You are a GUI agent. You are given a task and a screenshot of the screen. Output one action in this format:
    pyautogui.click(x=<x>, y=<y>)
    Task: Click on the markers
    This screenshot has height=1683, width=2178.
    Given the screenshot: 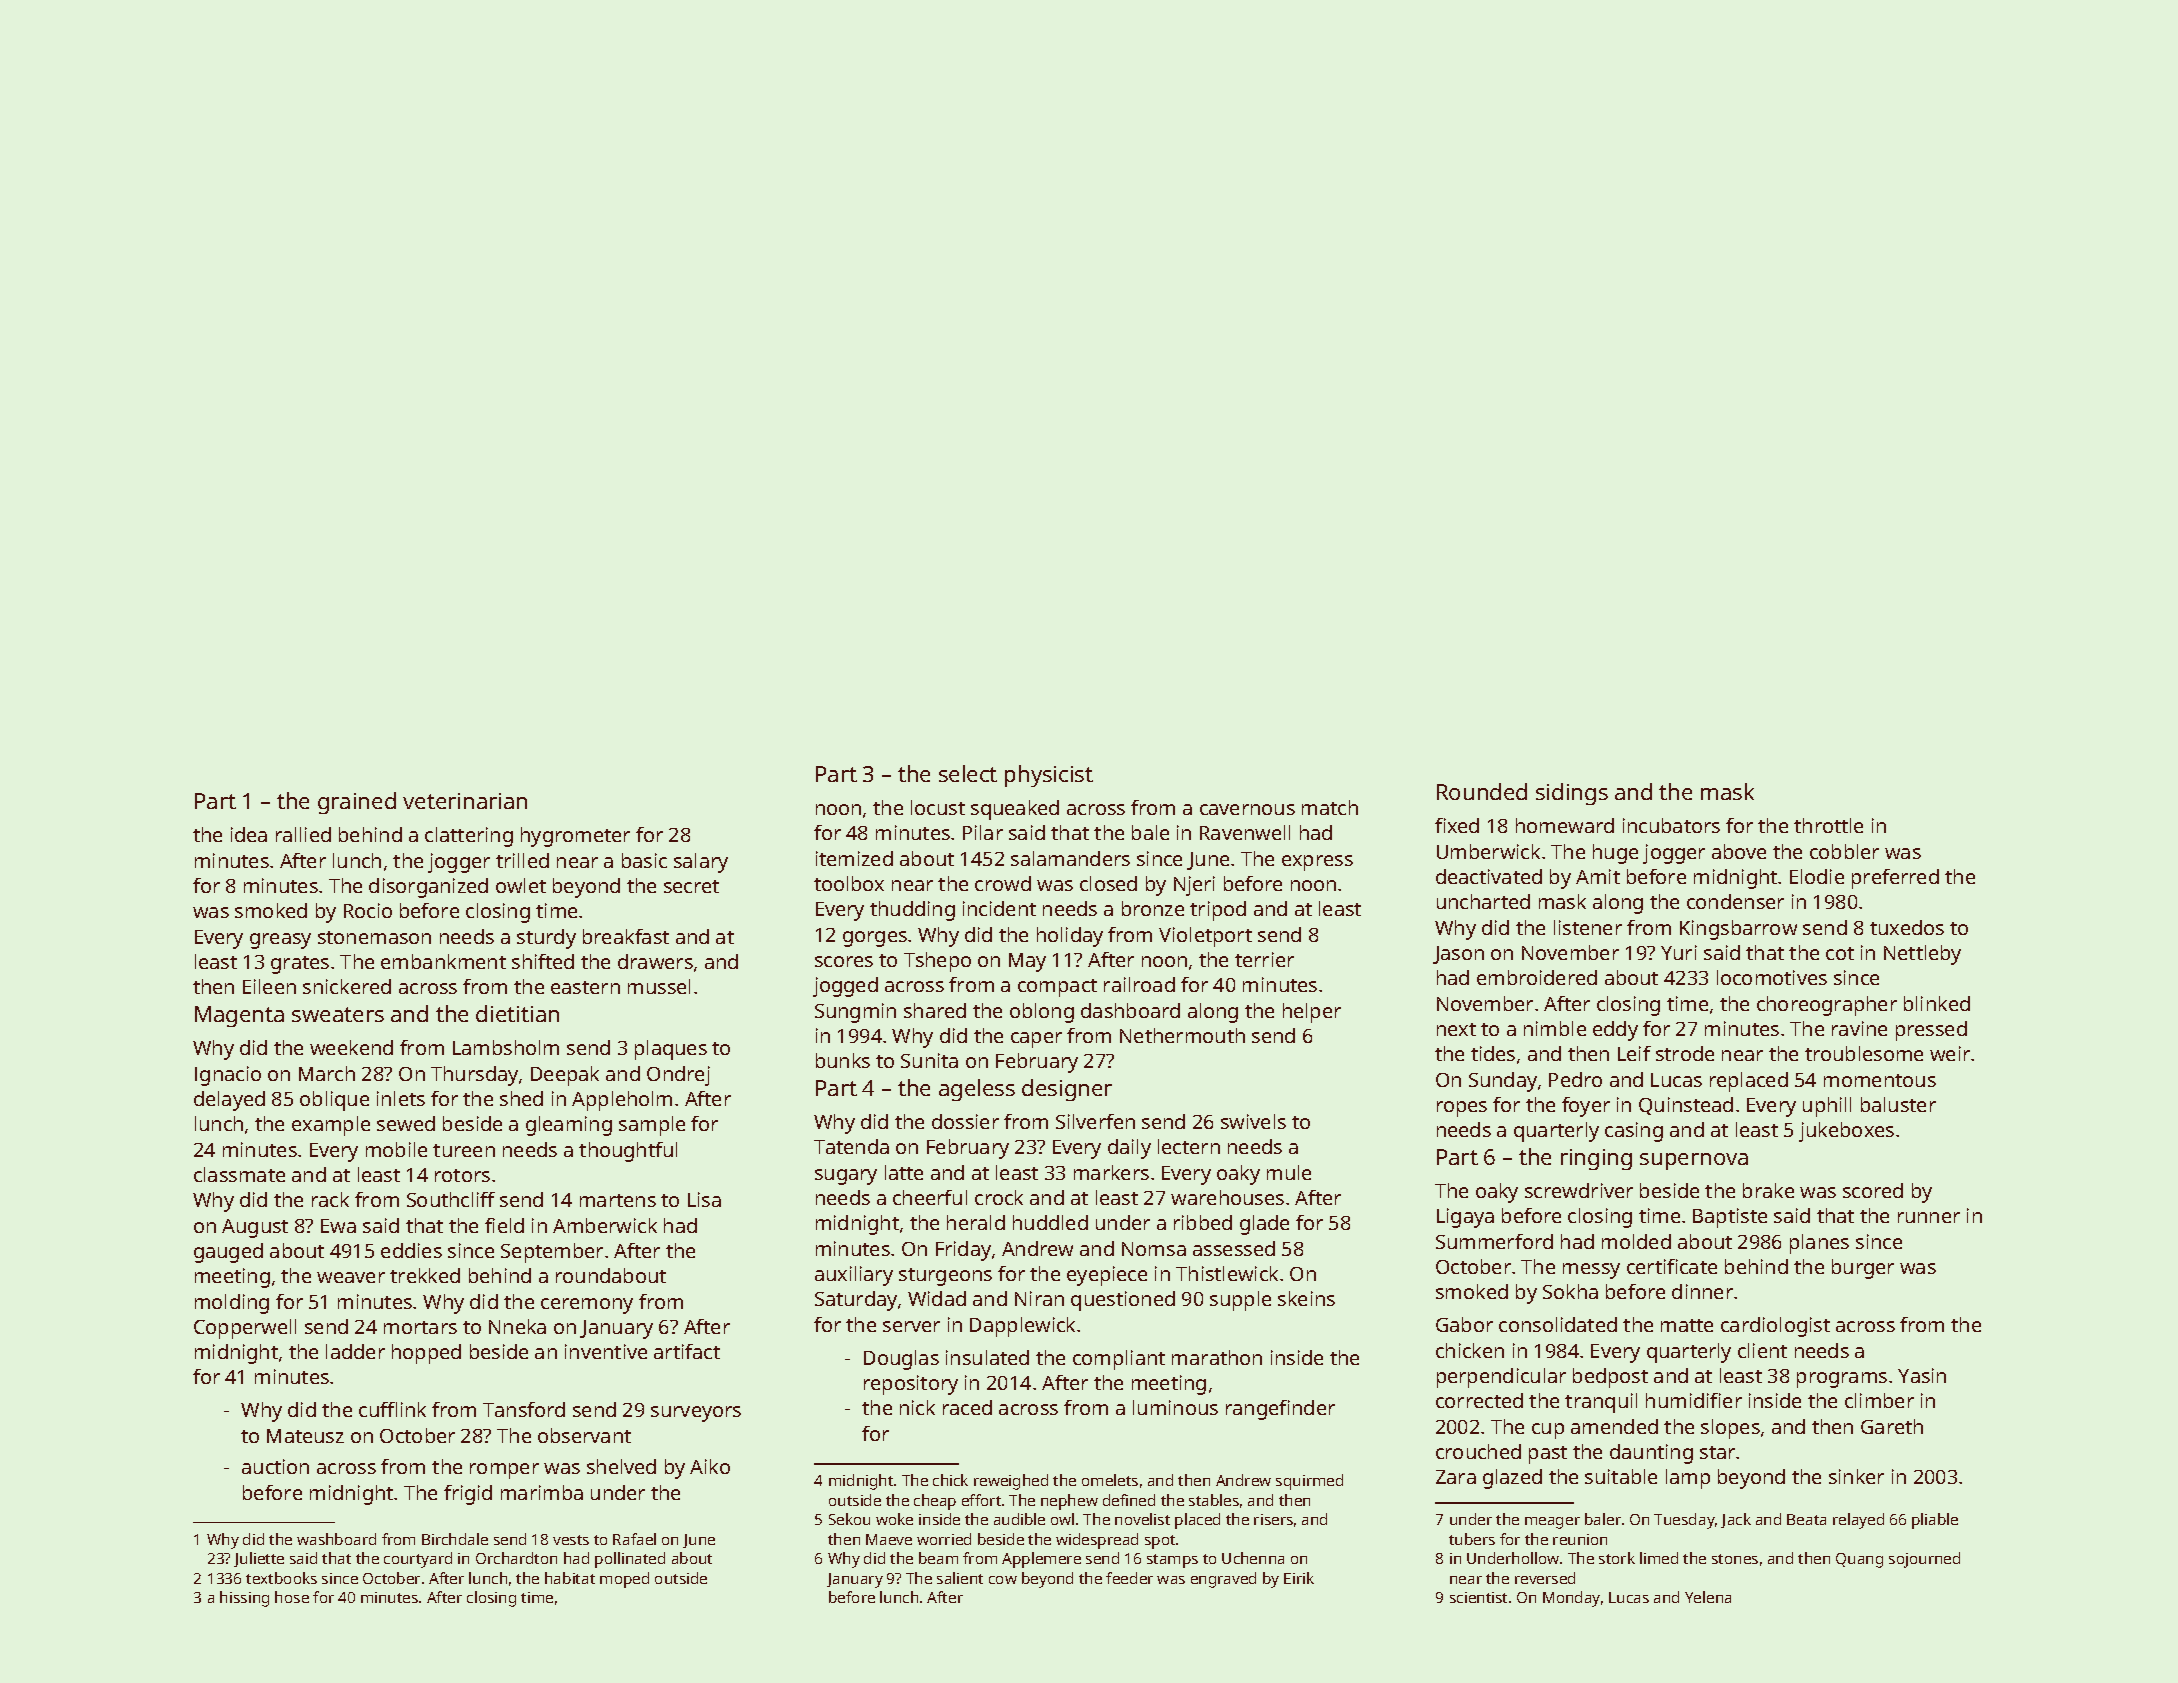 What is the action you would take?
    pyautogui.click(x=1111, y=1172)
